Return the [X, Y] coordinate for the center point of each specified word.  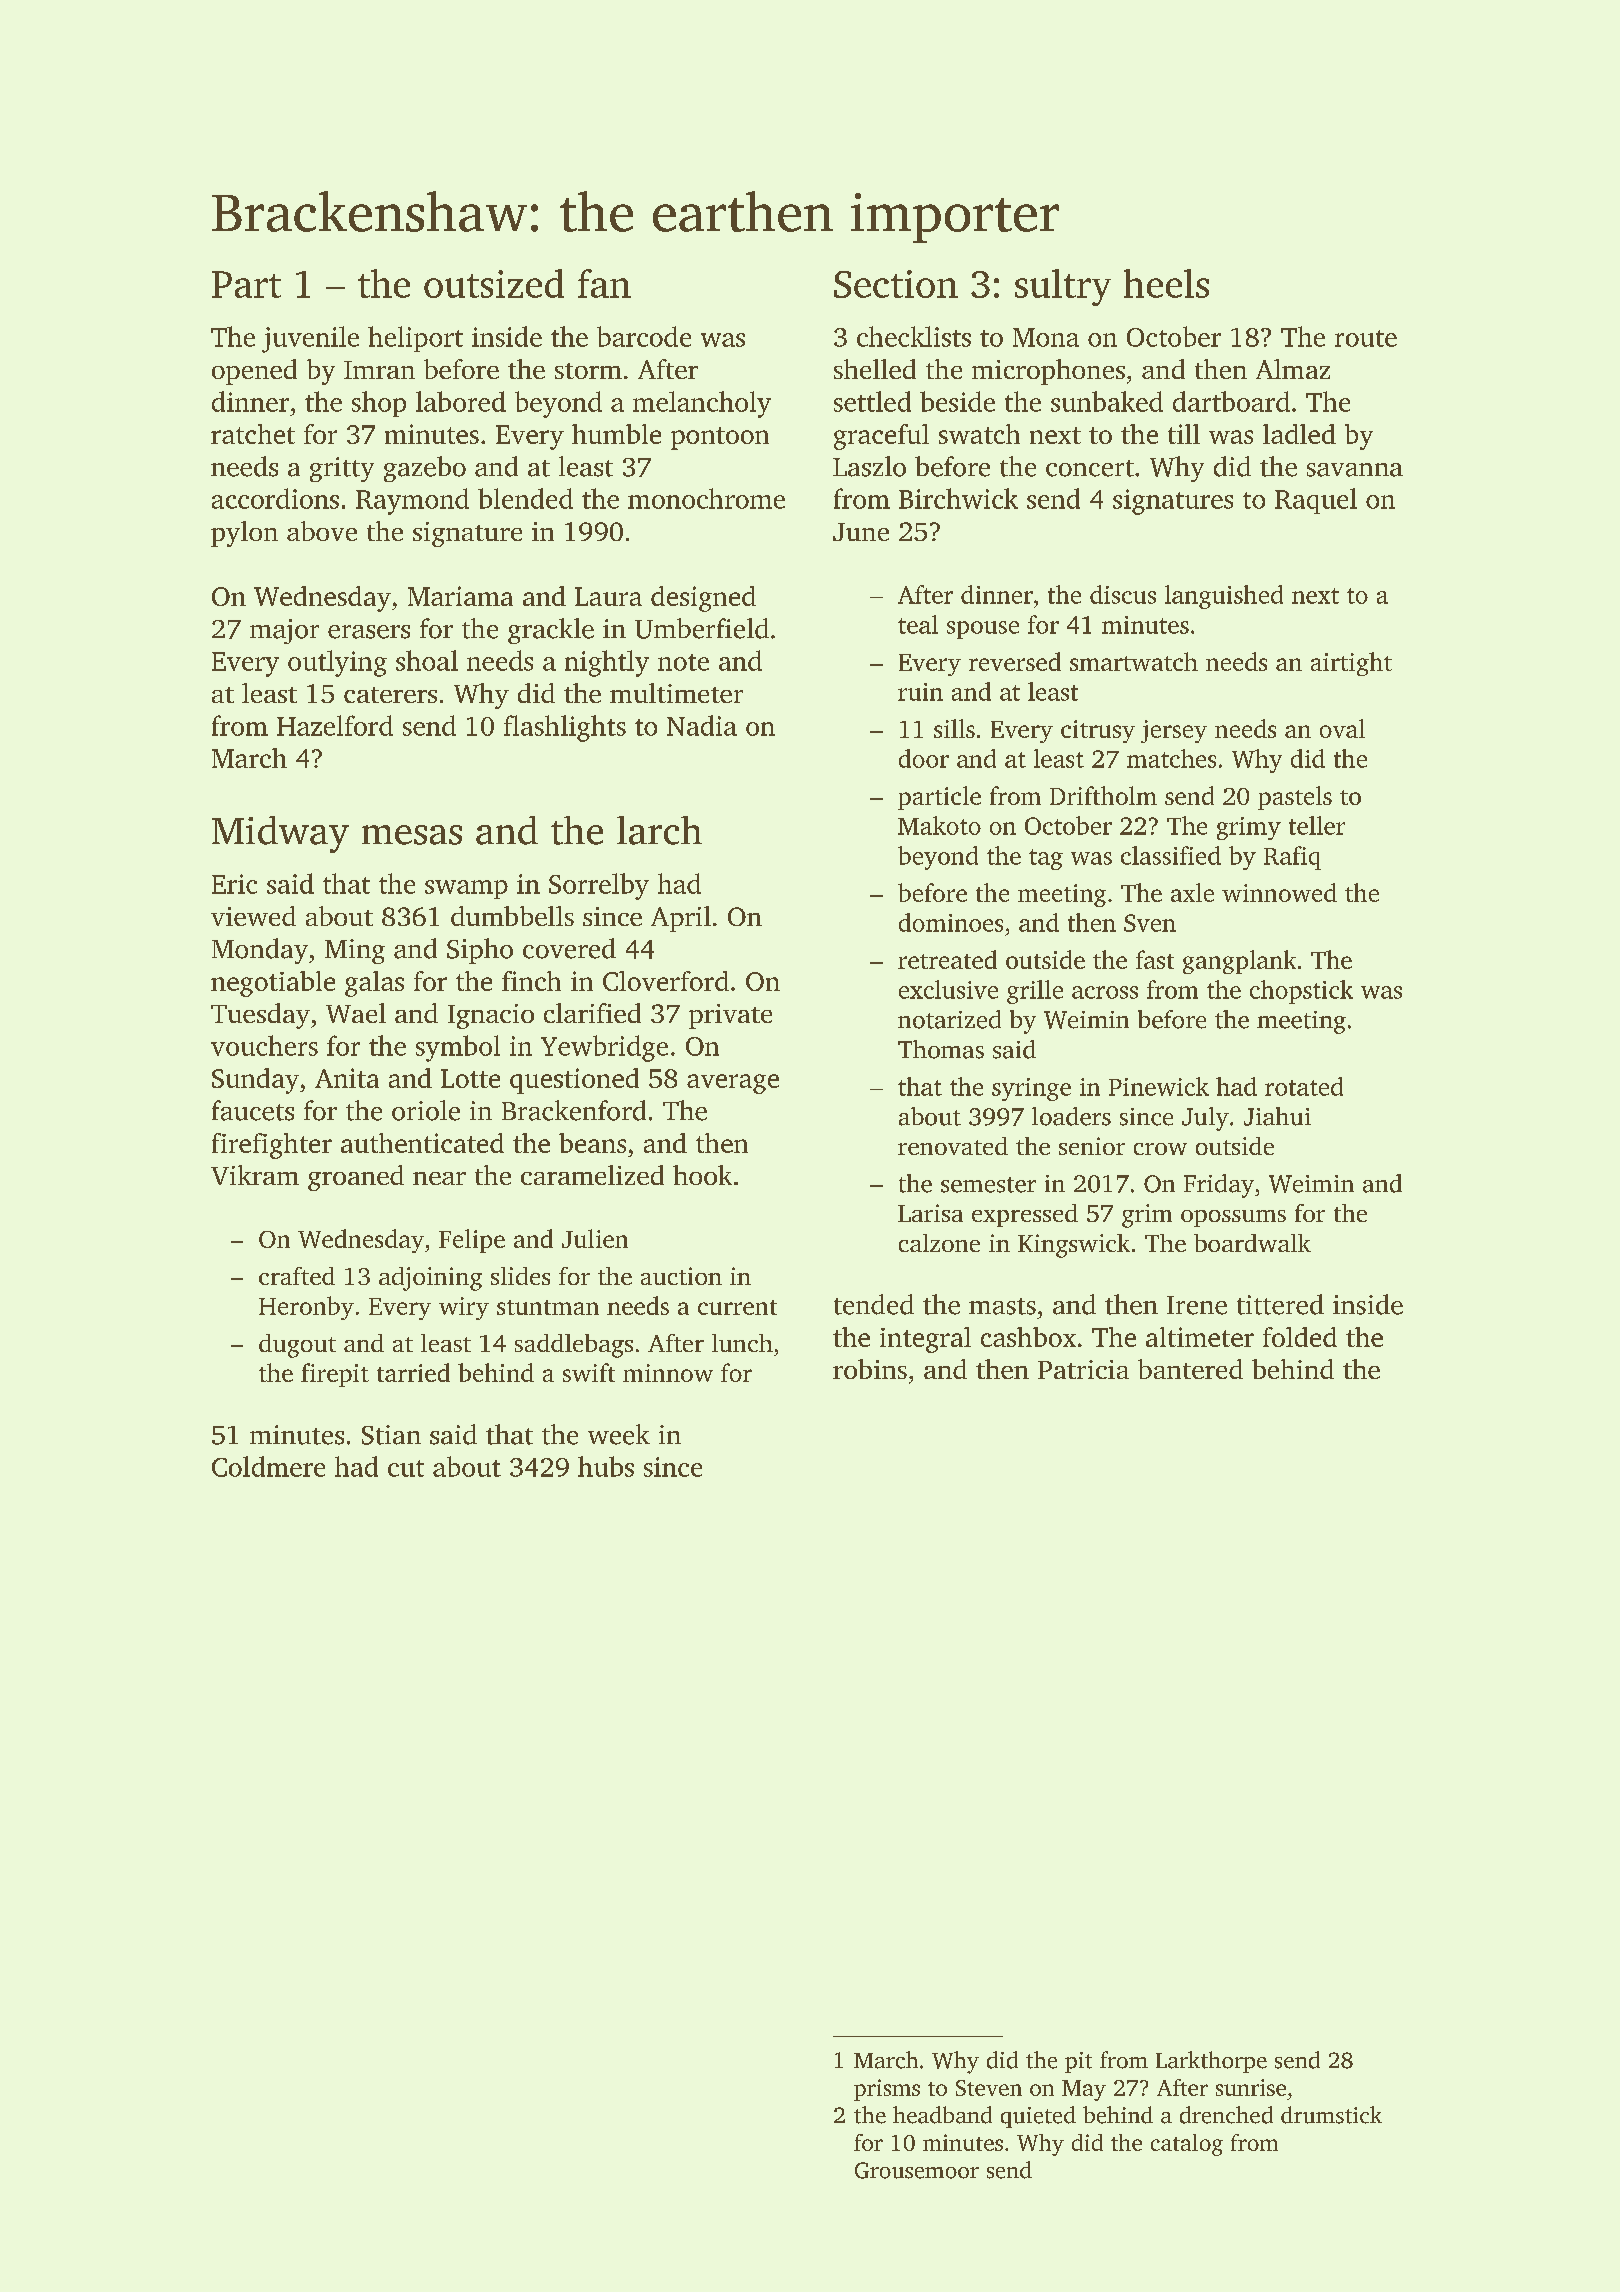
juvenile [310, 339]
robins [870, 1369]
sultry [1063, 287]
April [681, 919]
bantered [1190, 1369]
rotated [1304, 1086]
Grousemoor [917, 2170]
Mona [1046, 337]
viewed [253, 916]
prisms [887, 2090]
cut [406, 1468]
